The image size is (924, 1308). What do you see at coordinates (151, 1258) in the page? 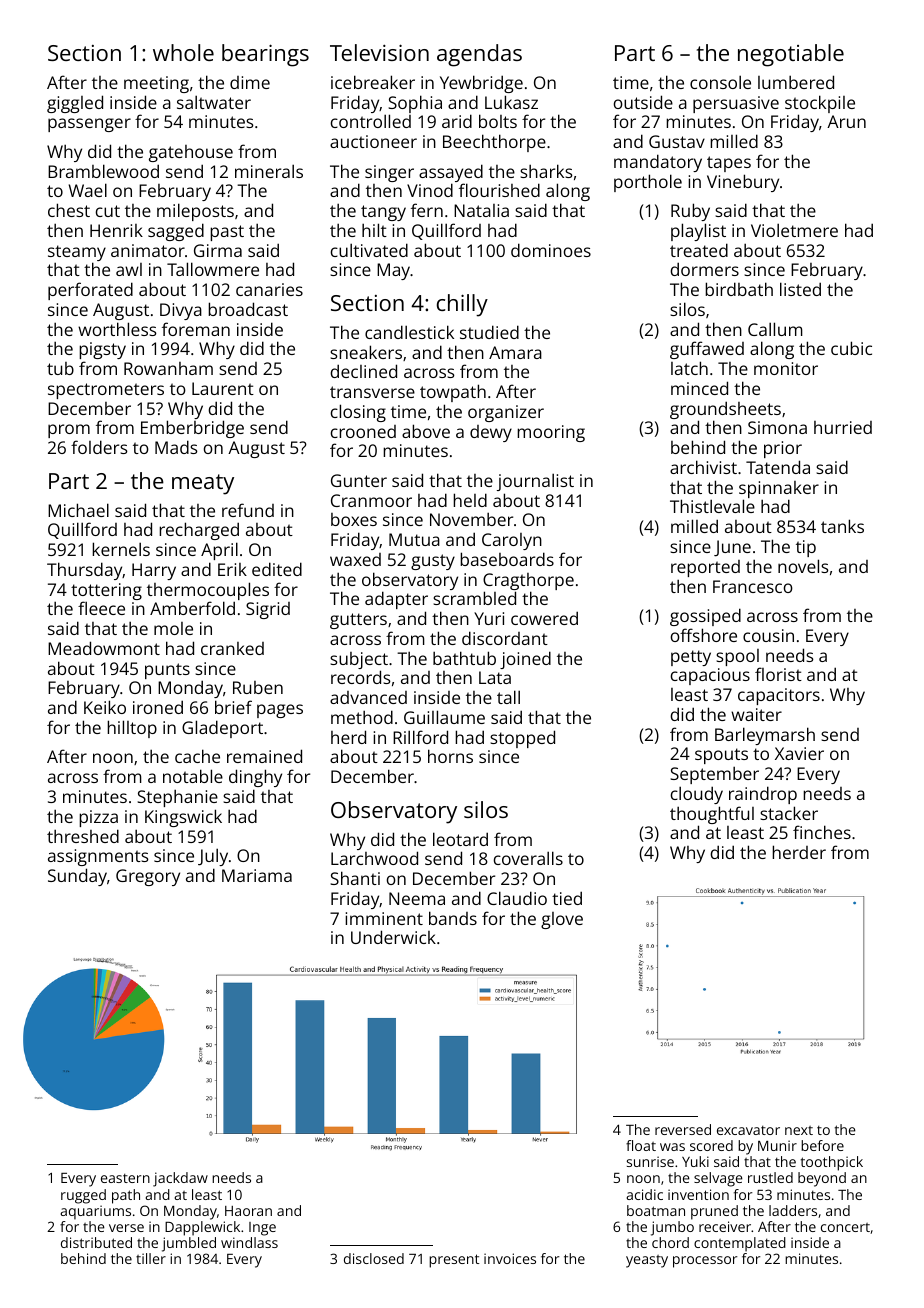
I see `tiller` at bounding box center [151, 1258].
